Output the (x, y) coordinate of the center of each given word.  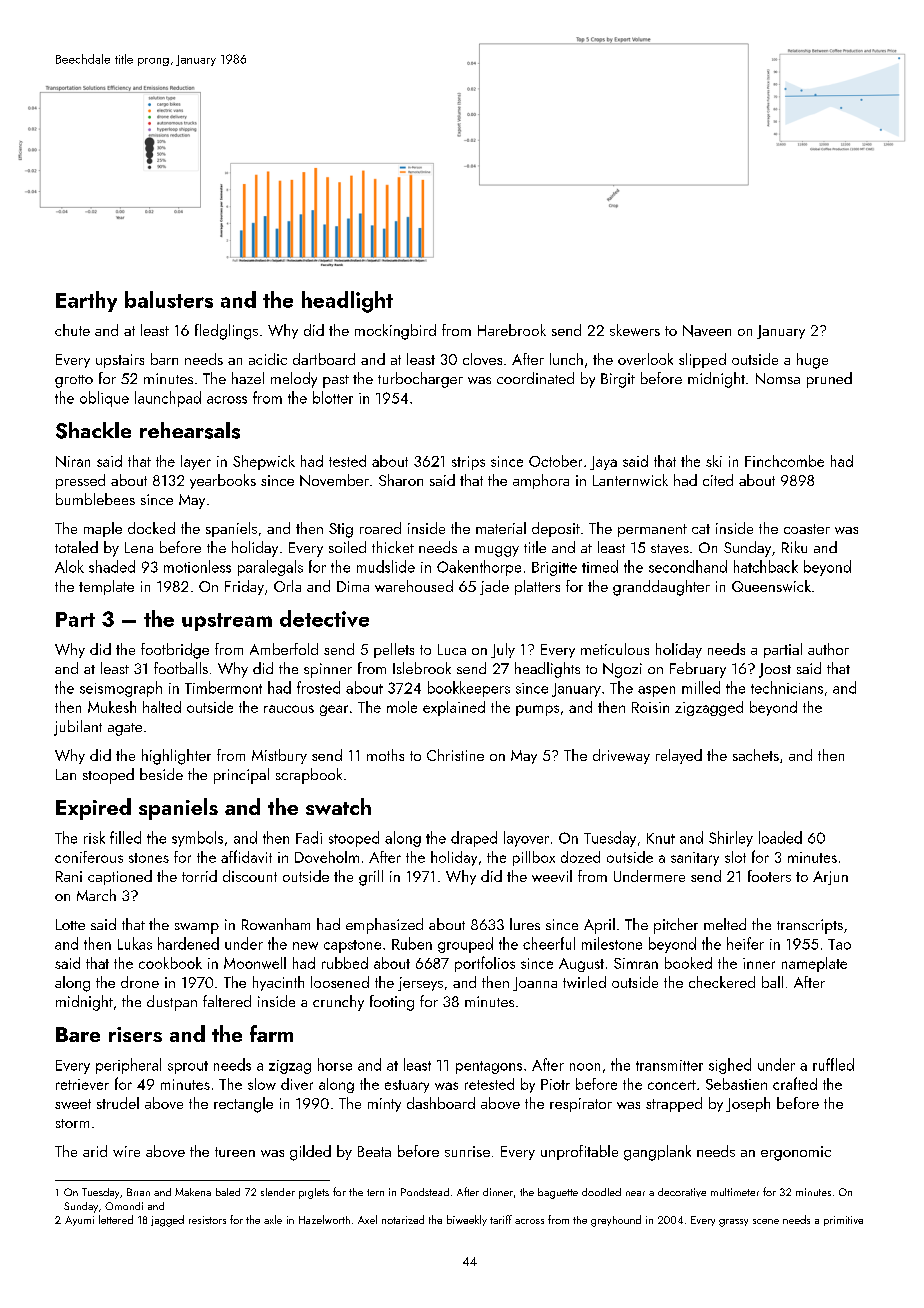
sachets (756, 755)
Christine (455, 755)
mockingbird (395, 332)
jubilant (78, 728)
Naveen (707, 331)
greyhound (616, 1221)
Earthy (86, 301)
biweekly (467, 1220)
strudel (118, 1103)
